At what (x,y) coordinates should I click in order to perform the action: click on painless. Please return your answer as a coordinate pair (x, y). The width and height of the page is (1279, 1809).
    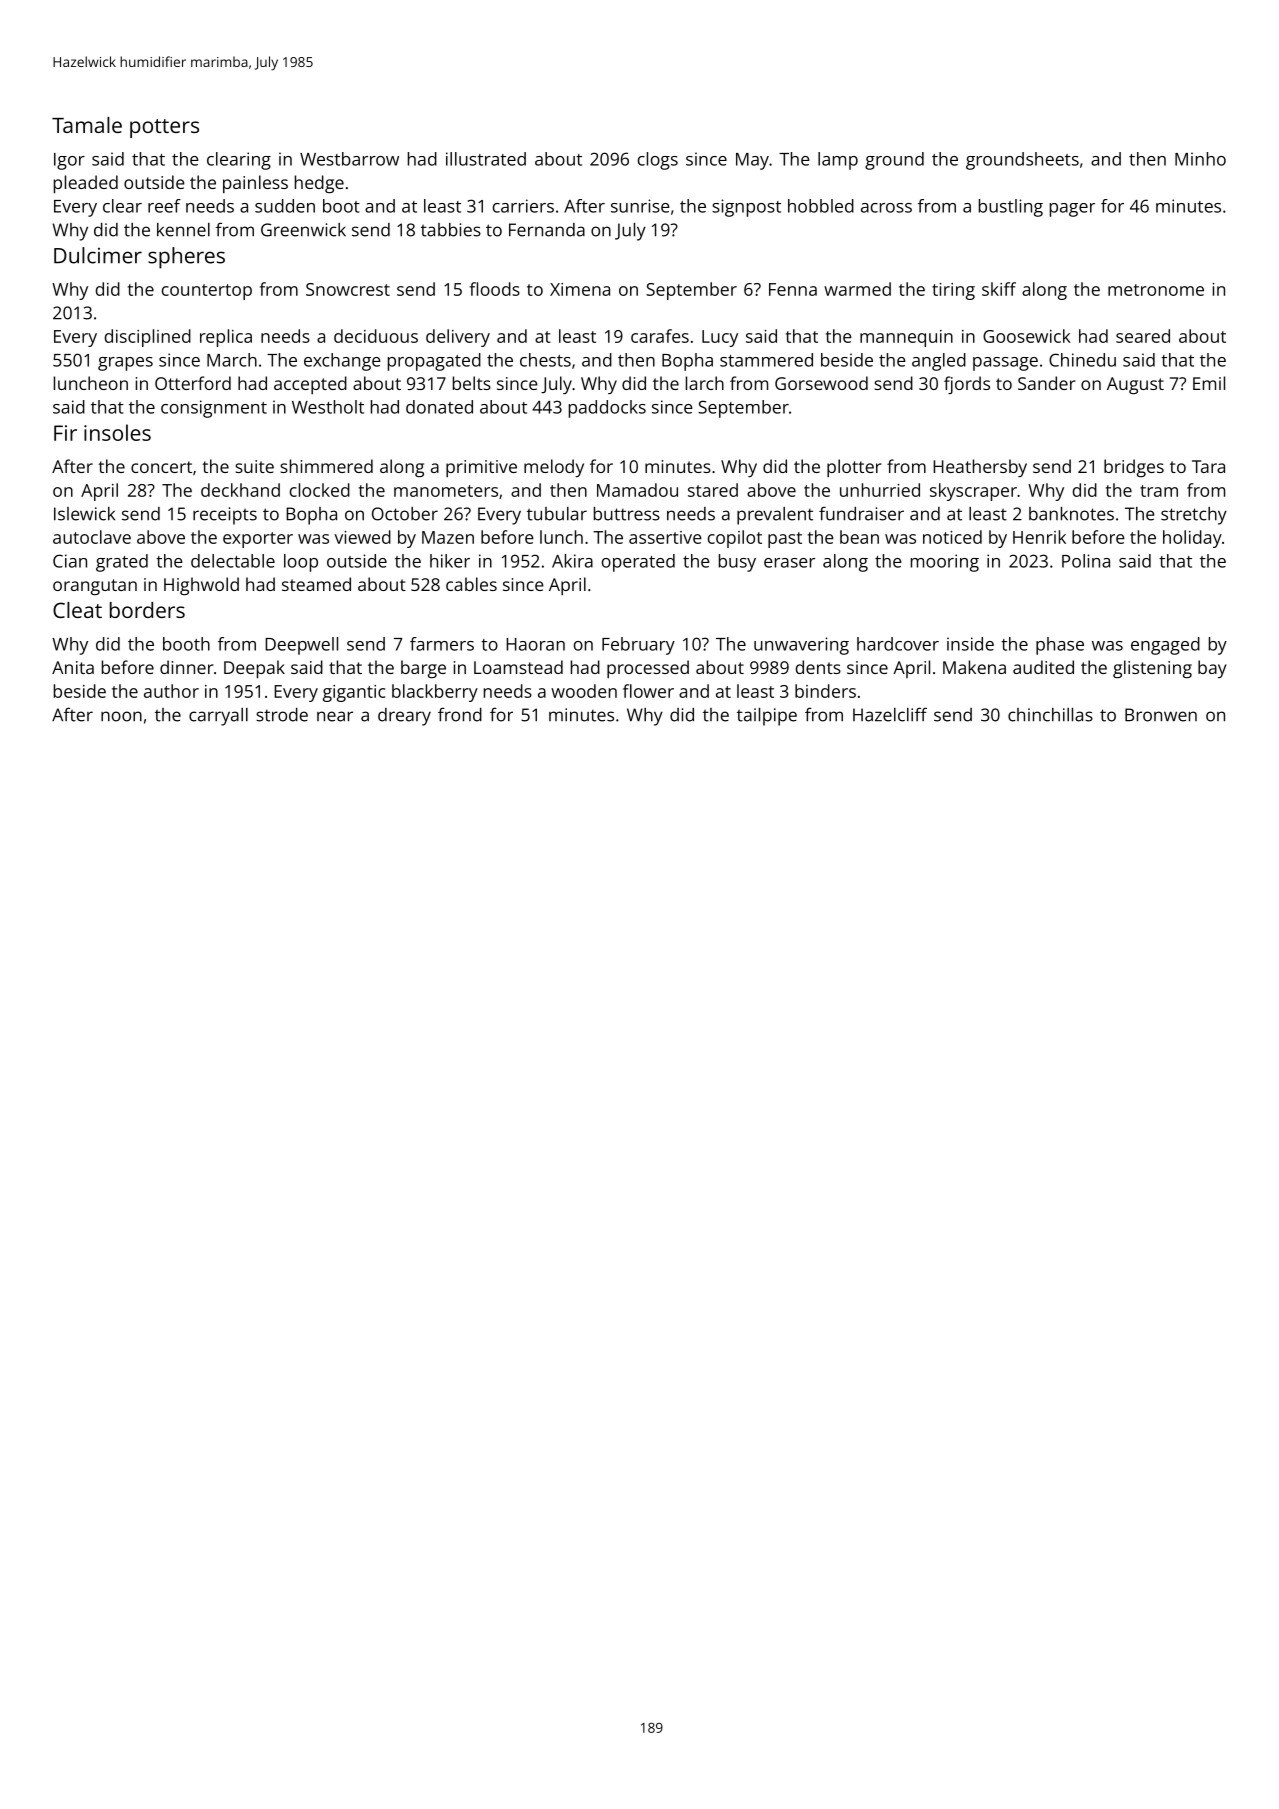
    Looking at the image, I should click on (255, 184).
